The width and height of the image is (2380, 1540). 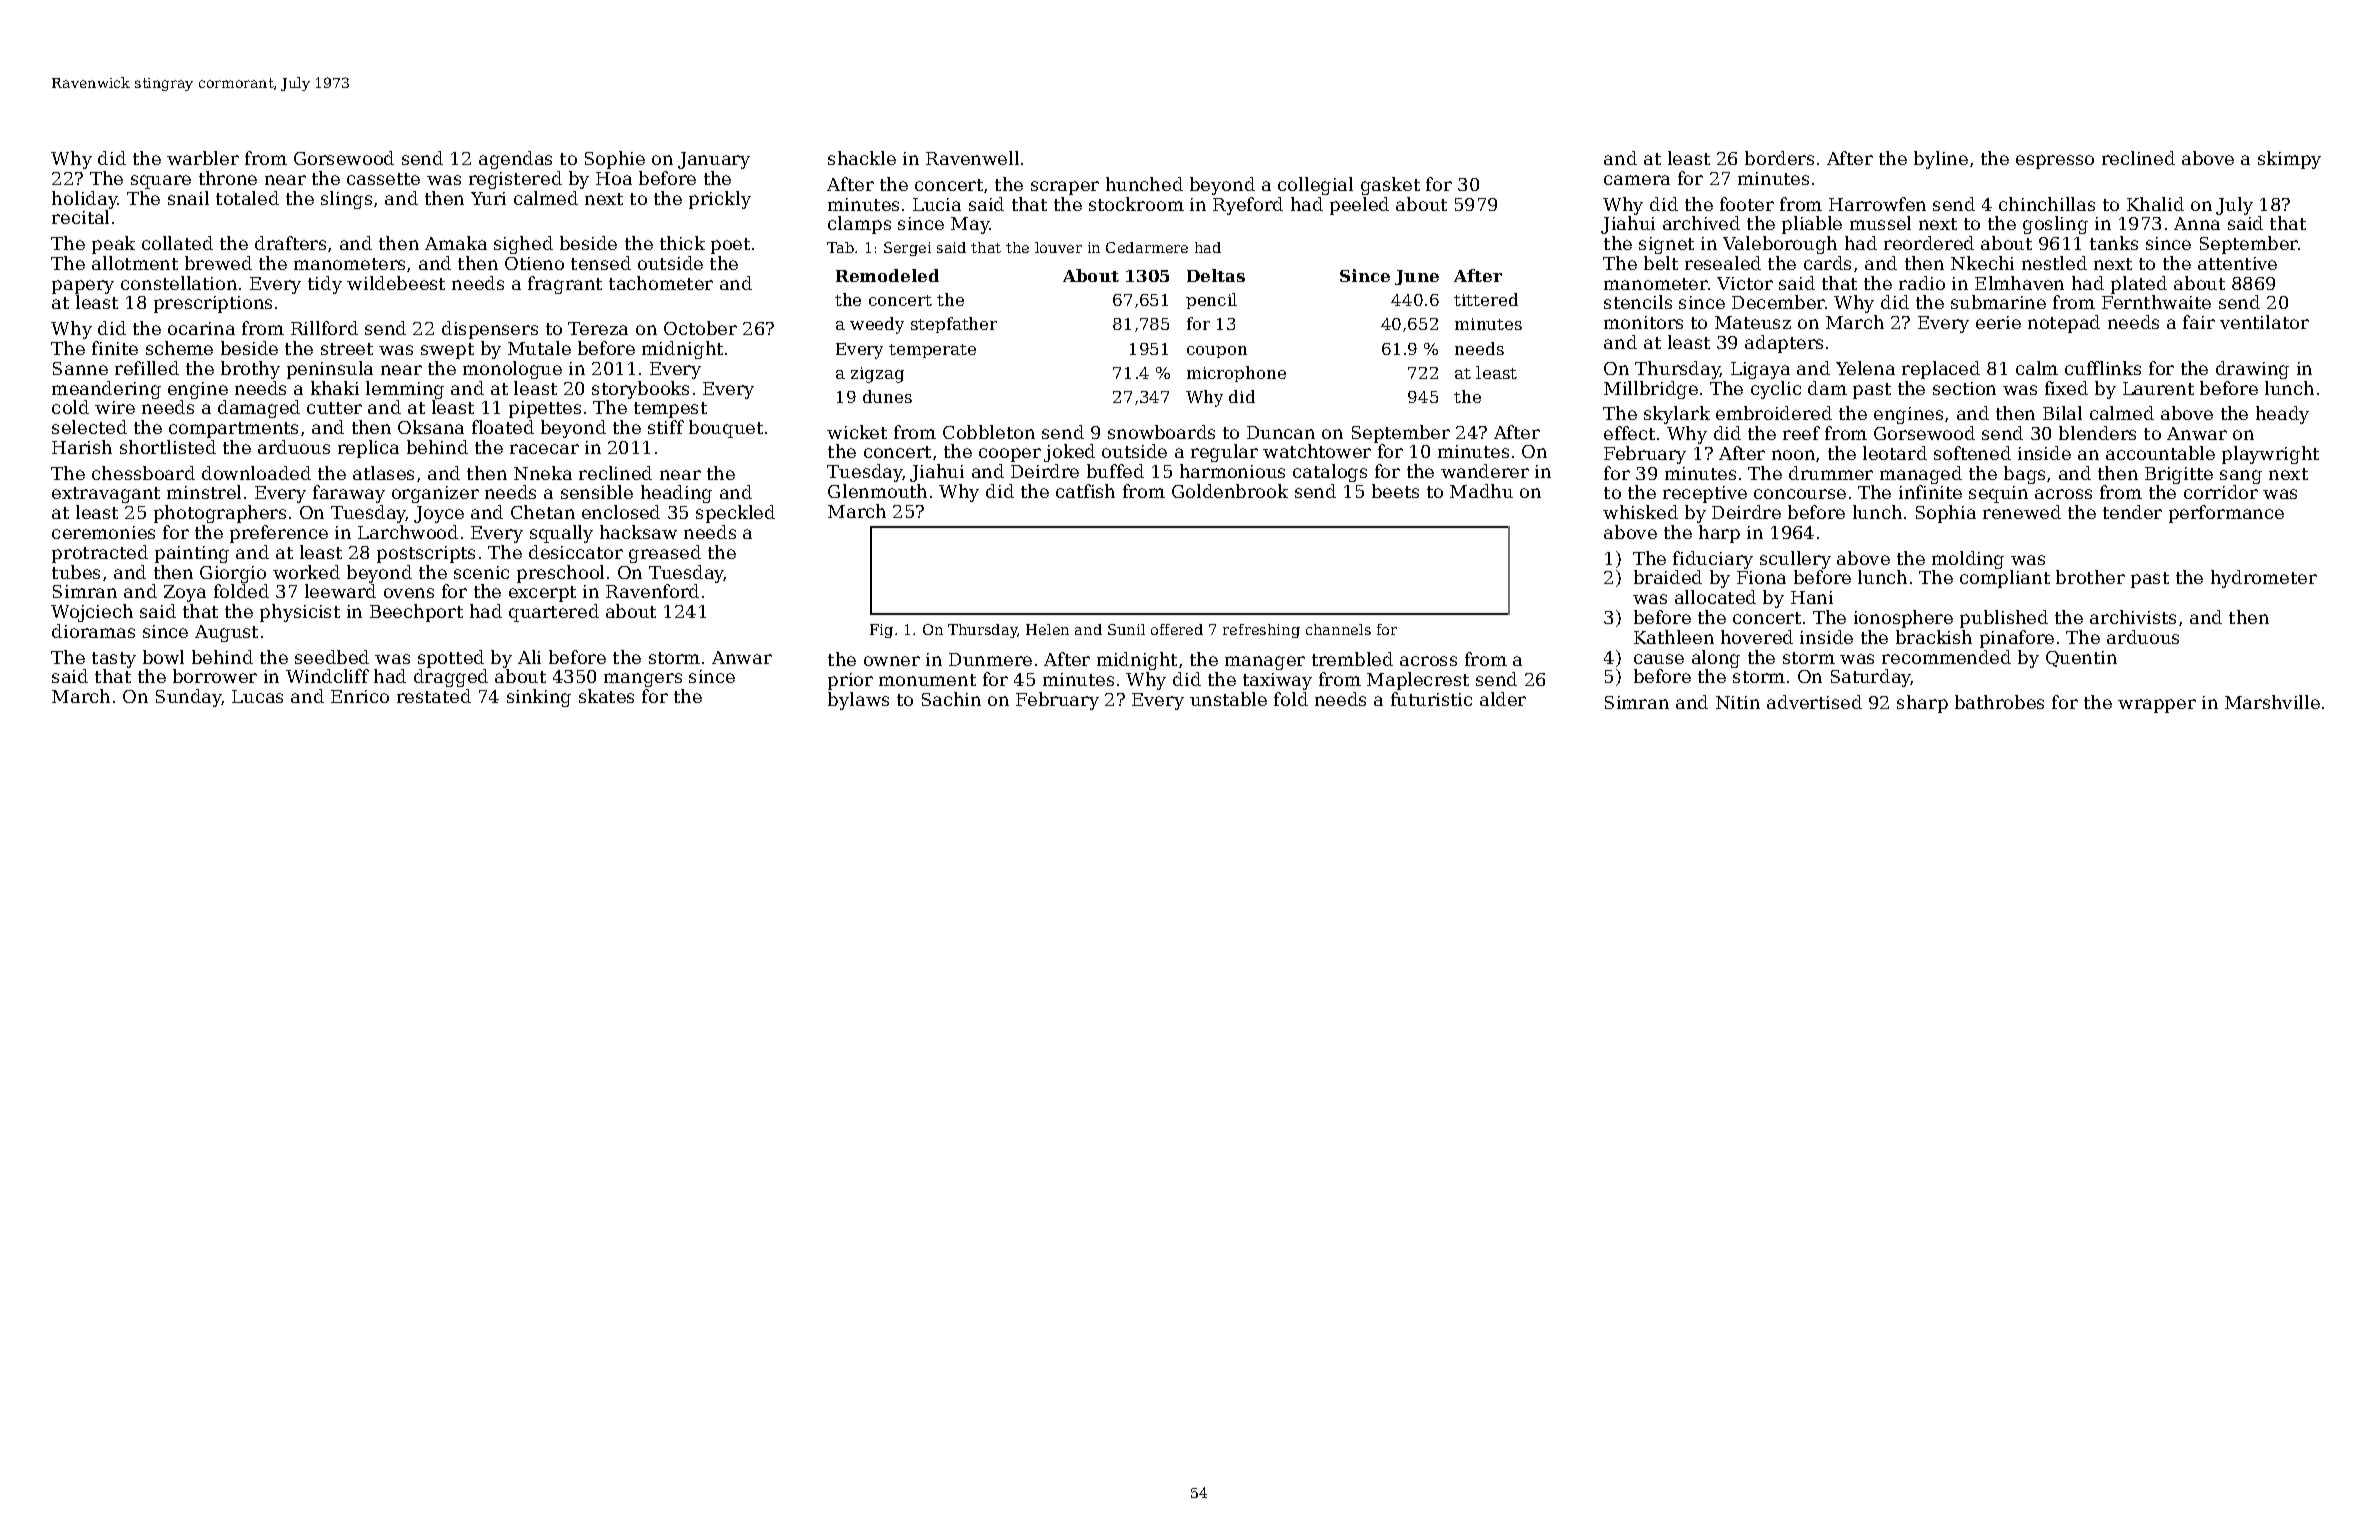 I want to click on extravagant, so click(x=106, y=495).
